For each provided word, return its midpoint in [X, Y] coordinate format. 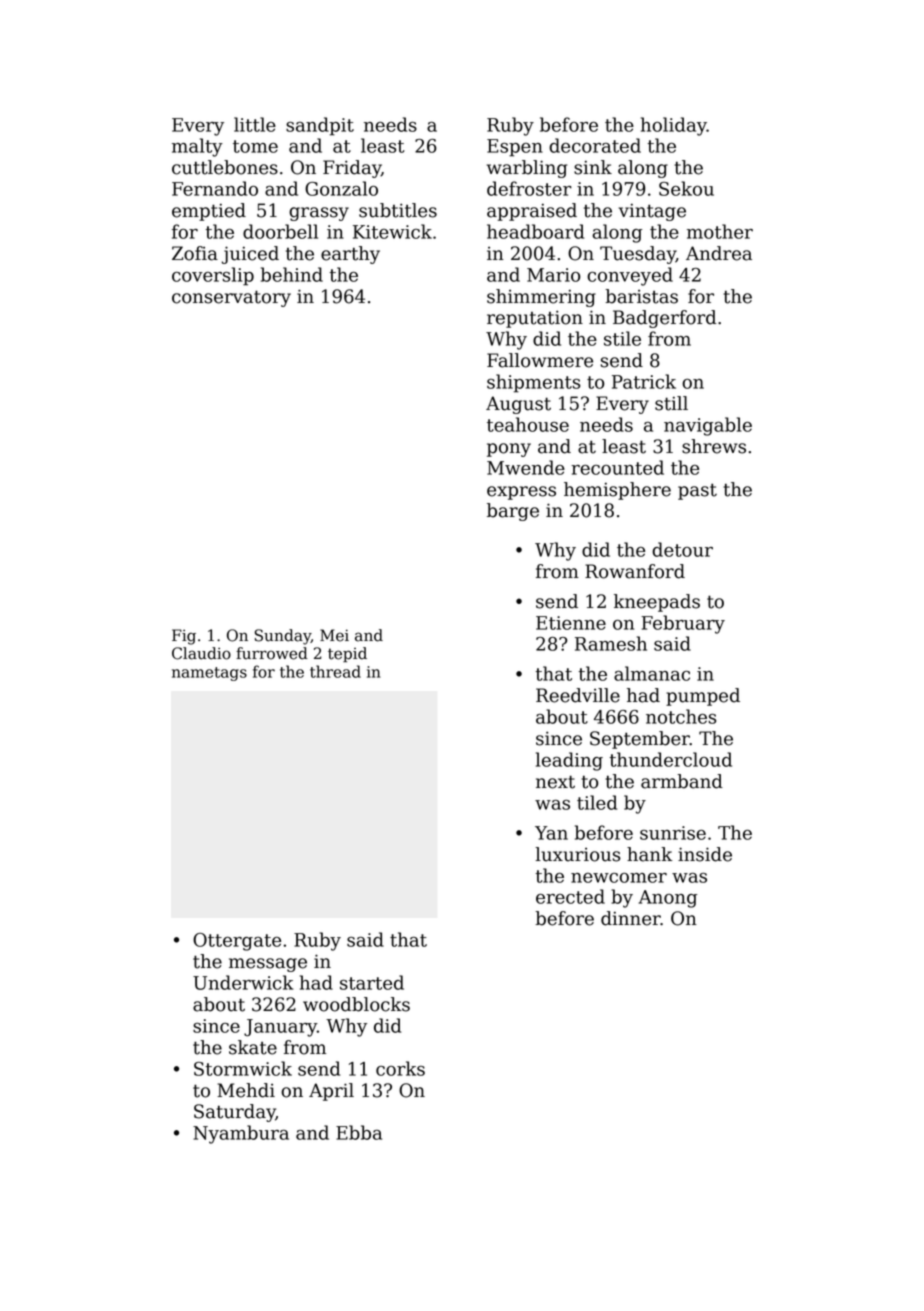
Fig [184, 637]
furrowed [272, 653]
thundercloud [670, 759]
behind [292, 274]
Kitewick [392, 231]
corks [400, 1068]
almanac [652, 673]
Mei [334, 635]
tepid [347, 655]
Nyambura [241, 1134]
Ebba [359, 1132]
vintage [652, 212]
